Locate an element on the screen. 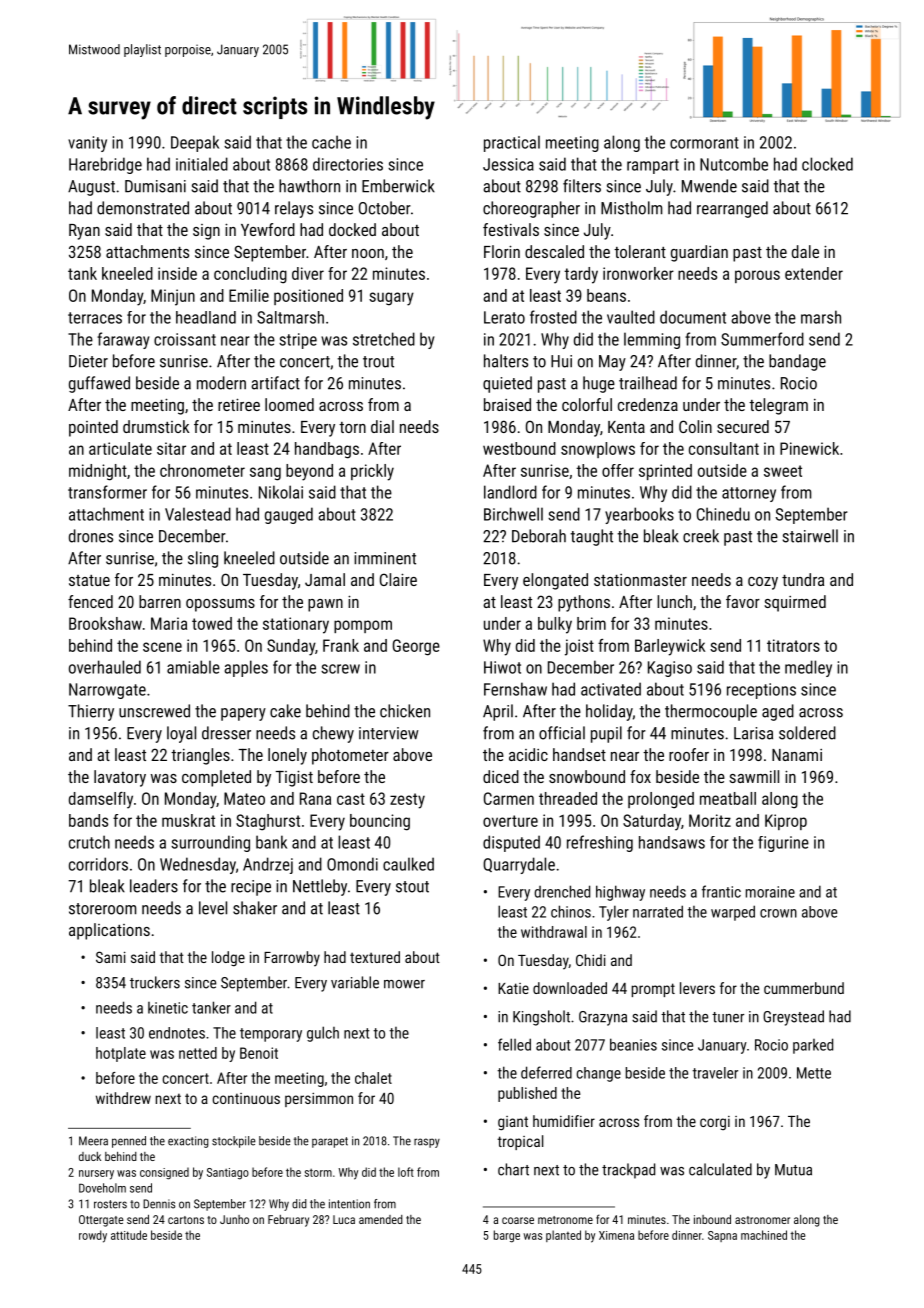 Image resolution: width=924 pixels, height=1308 pixels. practical is located at coordinates (512, 143).
